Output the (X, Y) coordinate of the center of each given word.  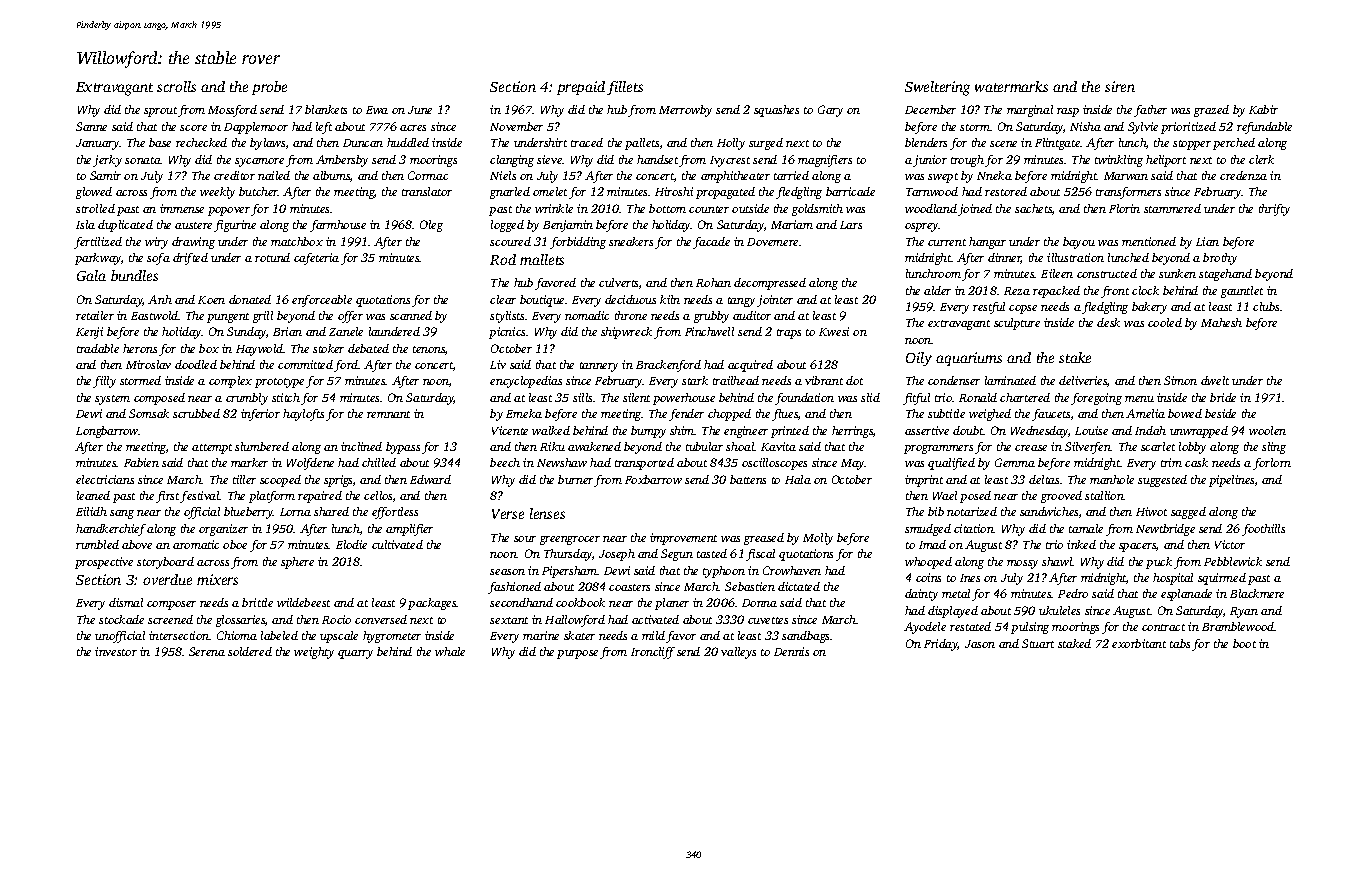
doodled (196, 364)
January (98, 144)
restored (1006, 191)
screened (170, 619)
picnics (507, 333)
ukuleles (1059, 610)
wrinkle (554, 208)
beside (1220, 413)
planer (672, 604)
